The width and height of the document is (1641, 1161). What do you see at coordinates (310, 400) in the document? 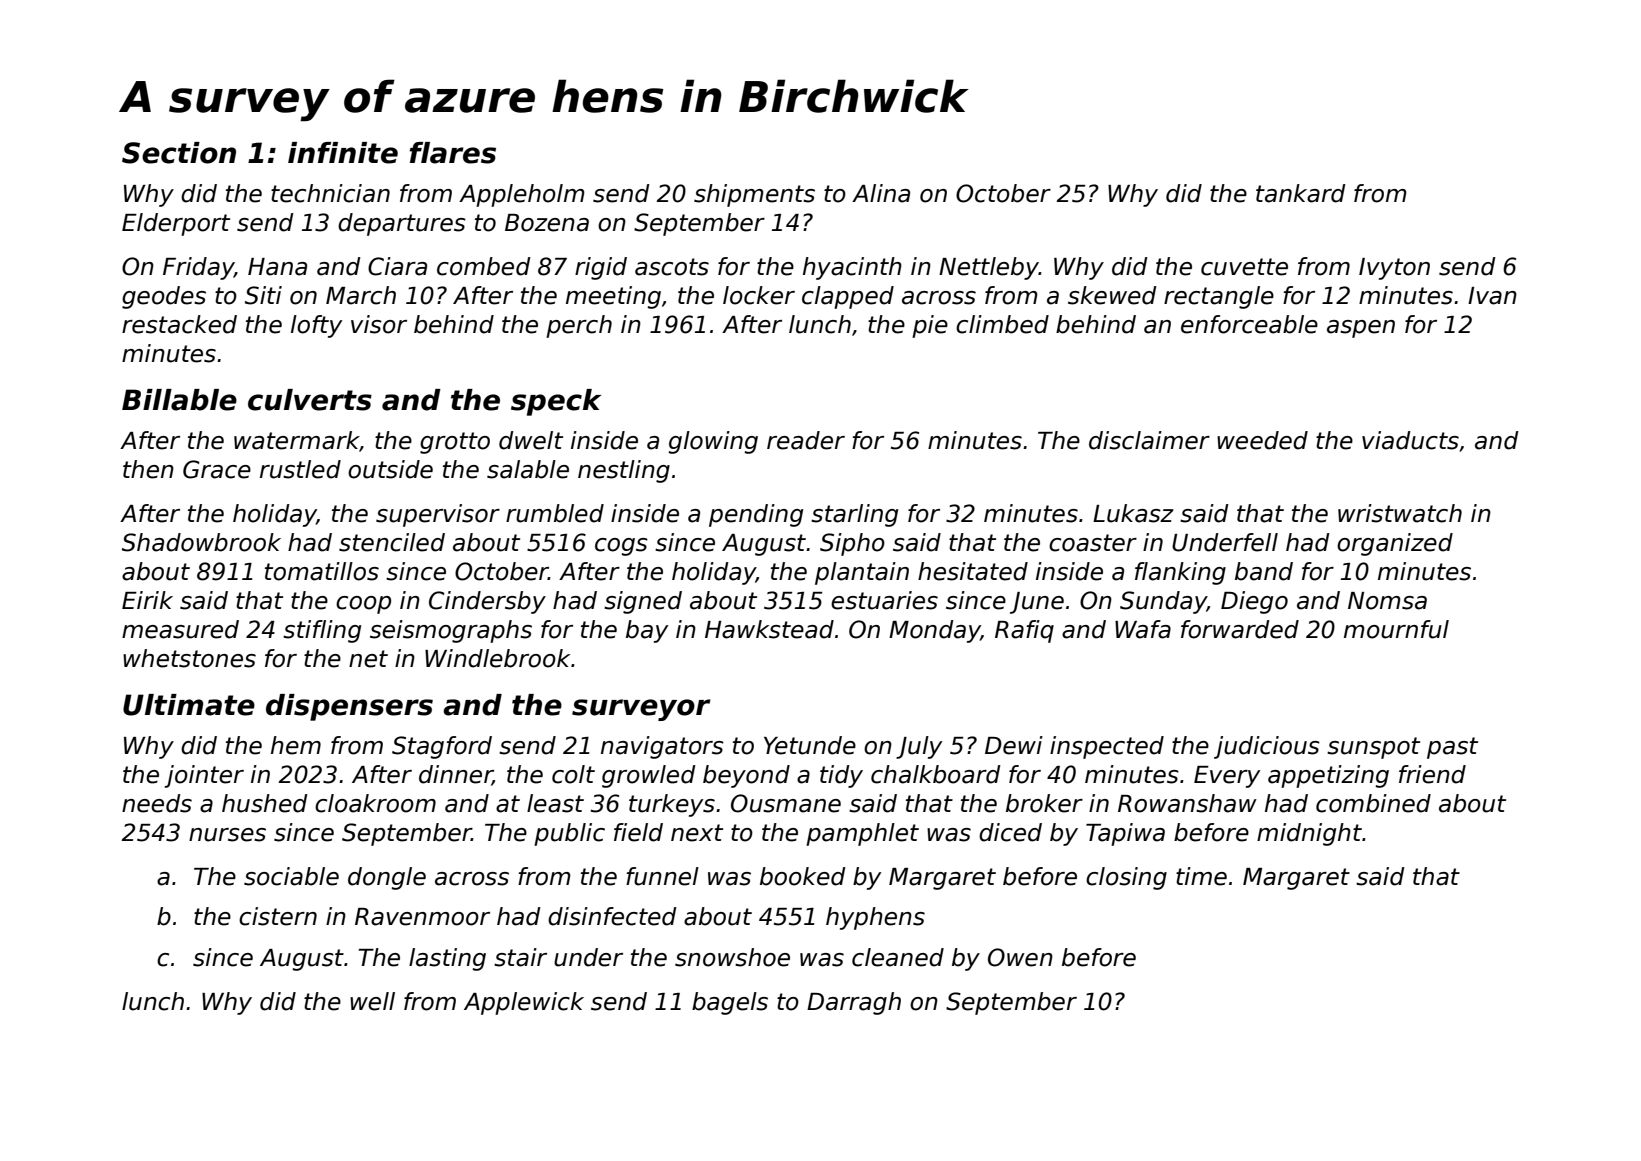
I see `culverts` at bounding box center [310, 400].
